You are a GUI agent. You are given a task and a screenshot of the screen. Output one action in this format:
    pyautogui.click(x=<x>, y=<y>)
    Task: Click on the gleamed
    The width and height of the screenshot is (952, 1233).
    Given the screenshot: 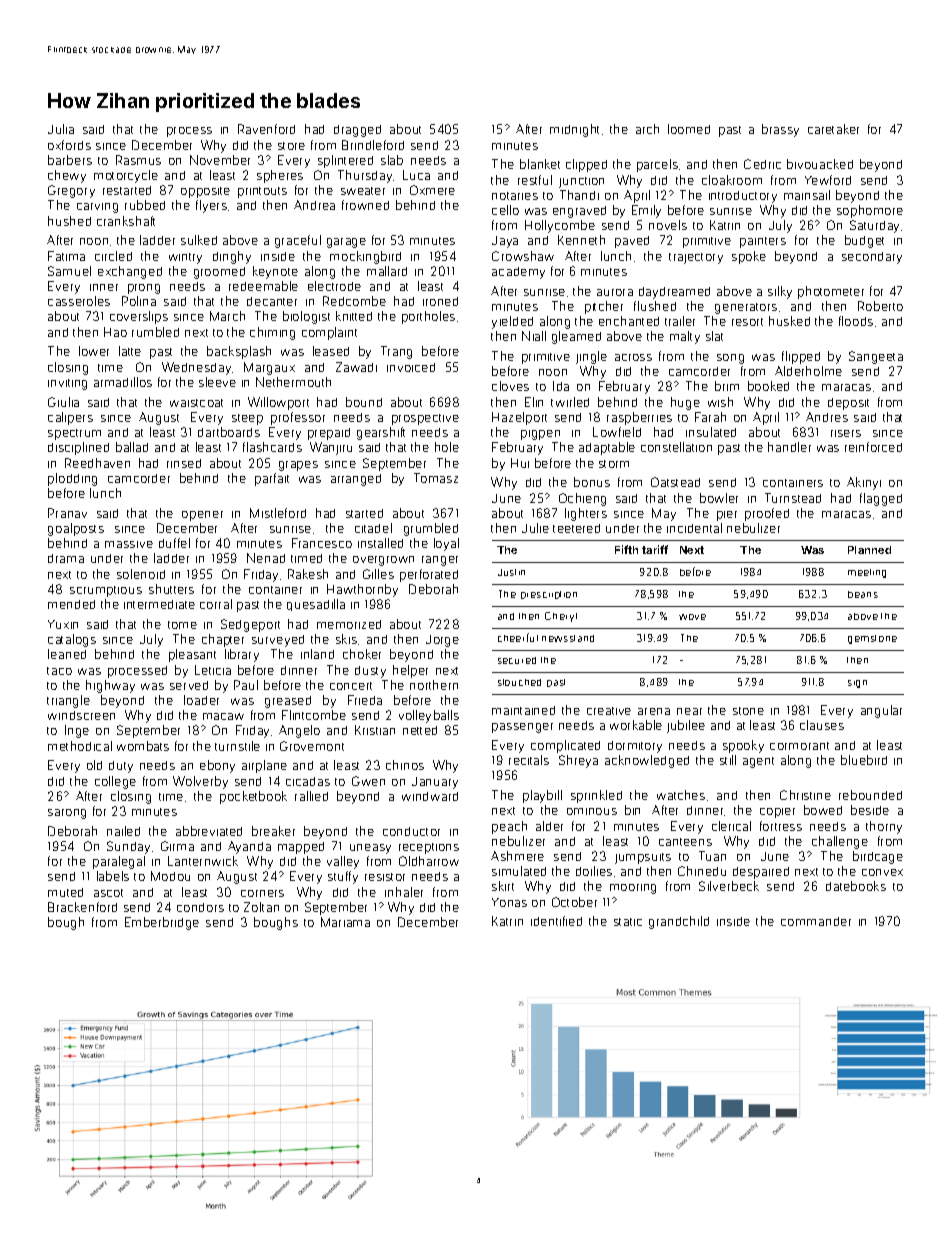 What is the action you would take?
    pyautogui.click(x=576, y=337)
